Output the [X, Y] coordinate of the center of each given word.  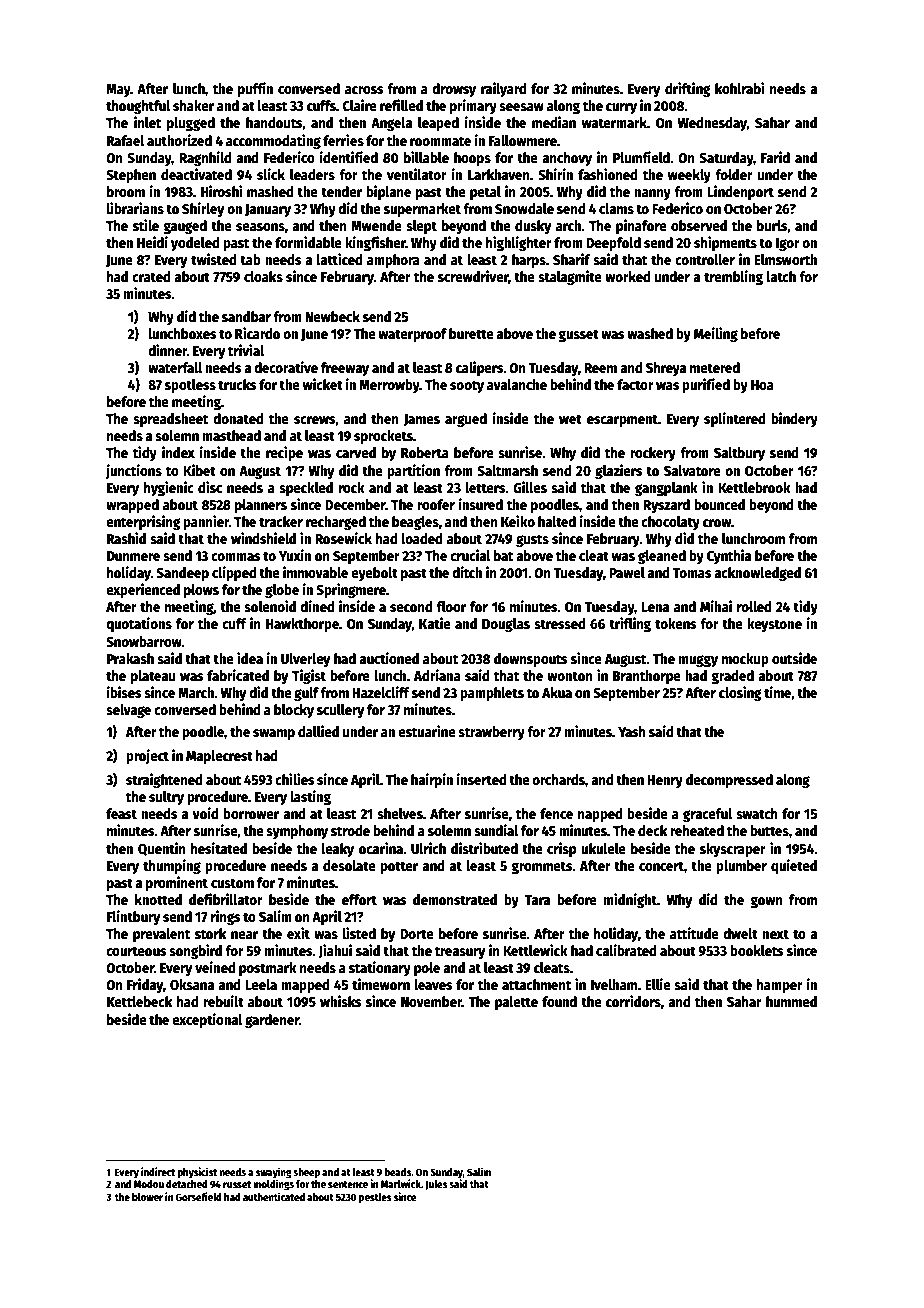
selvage [128, 711]
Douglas [506, 625]
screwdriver [473, 277]
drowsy [454, 90]
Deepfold [613, 244]
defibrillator [226, 899]
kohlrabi [740, 88]
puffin [255, 89]
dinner [167, 350]
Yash [632, 731]
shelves [400, 813]
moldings [273, 1185]
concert [661, 866]
